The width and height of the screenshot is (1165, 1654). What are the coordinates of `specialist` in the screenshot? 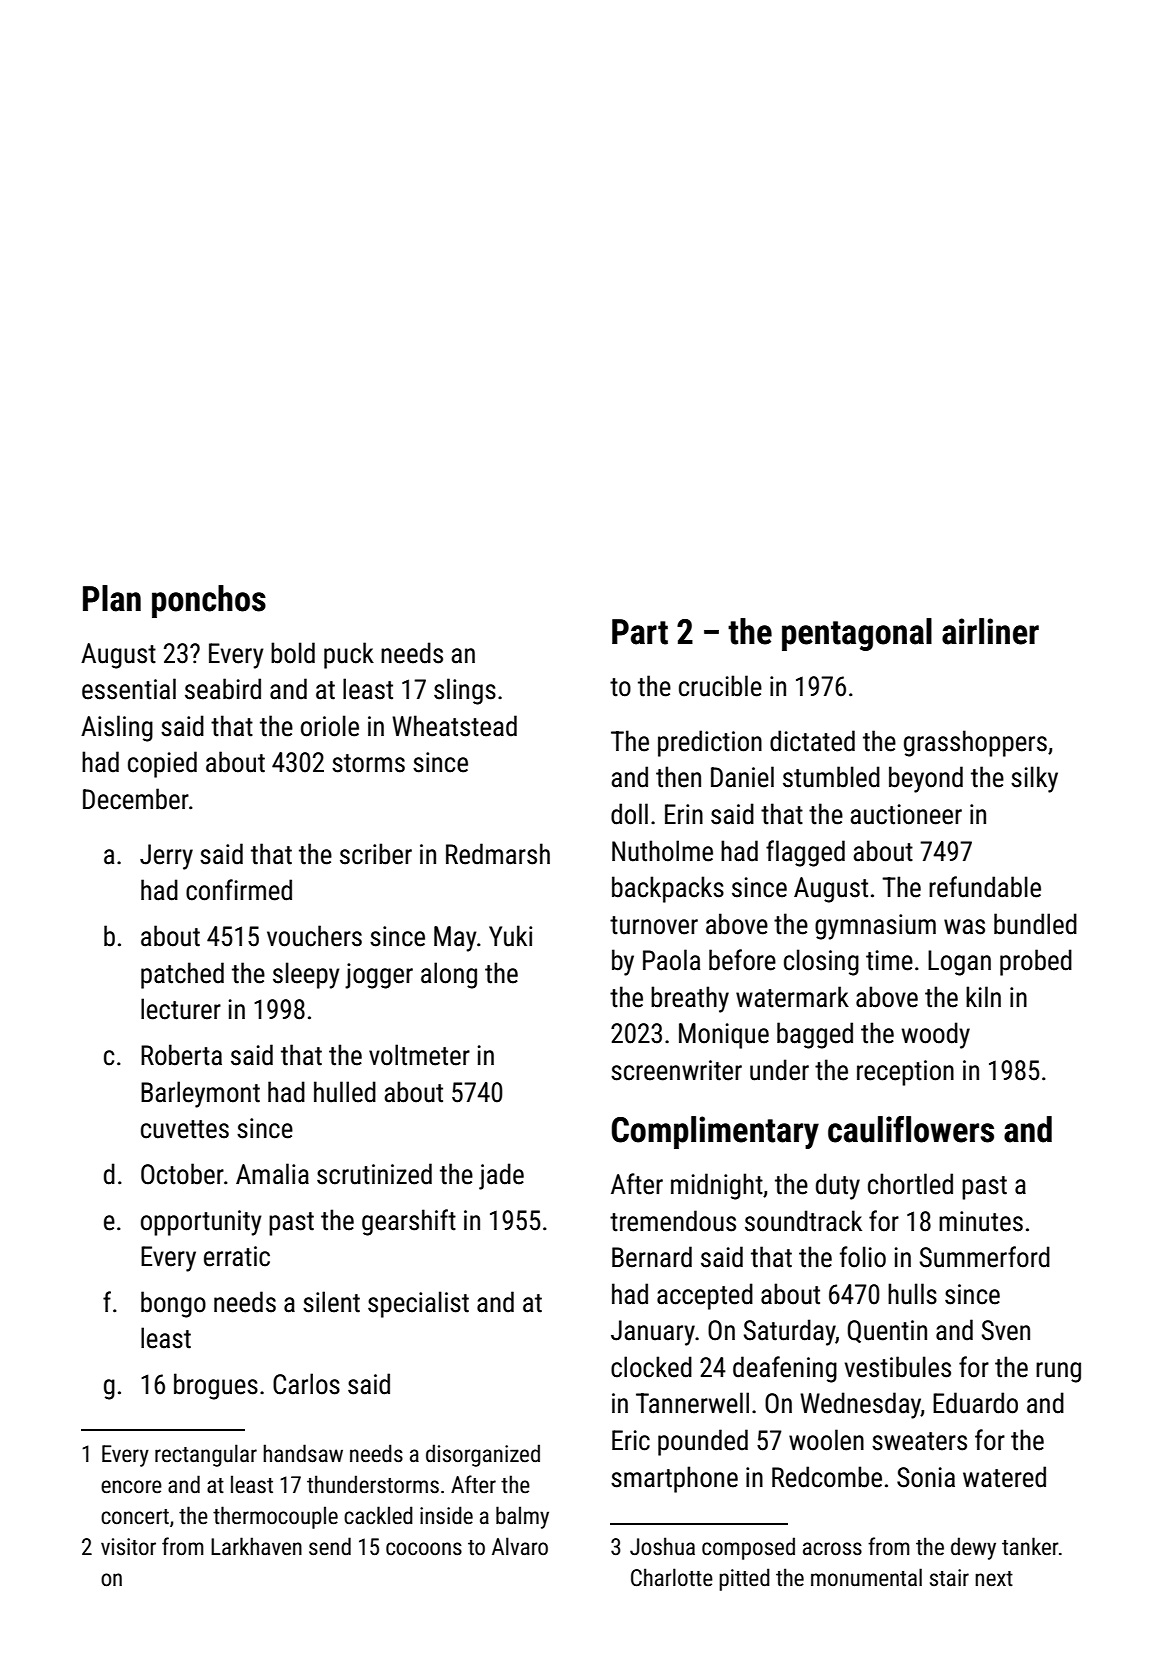 It's located at (418, 1304).
